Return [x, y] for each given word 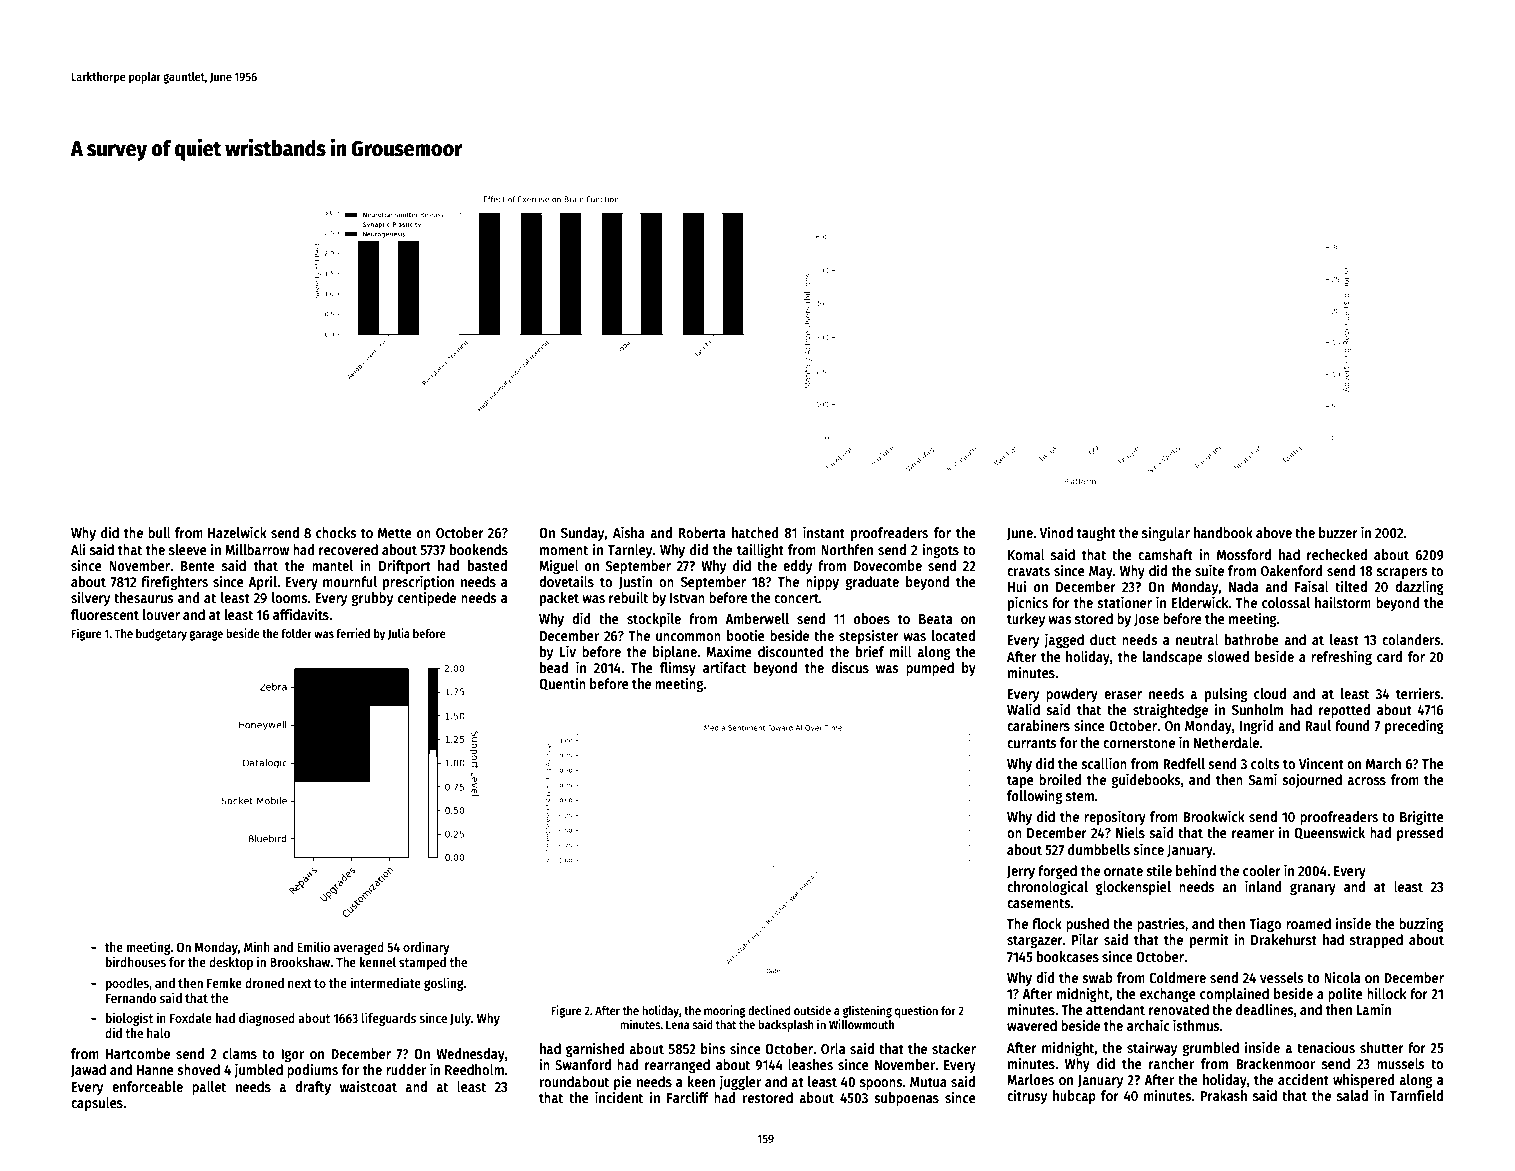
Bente [198, 566]
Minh [257, 946]
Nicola [1342, 977]
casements [1039, 903]
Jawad [88, 1070]
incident [619, 1097]
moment [564, 550]
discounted [791, 651]
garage [206, 636]
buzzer [1338, 532]
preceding [1414, 726]
